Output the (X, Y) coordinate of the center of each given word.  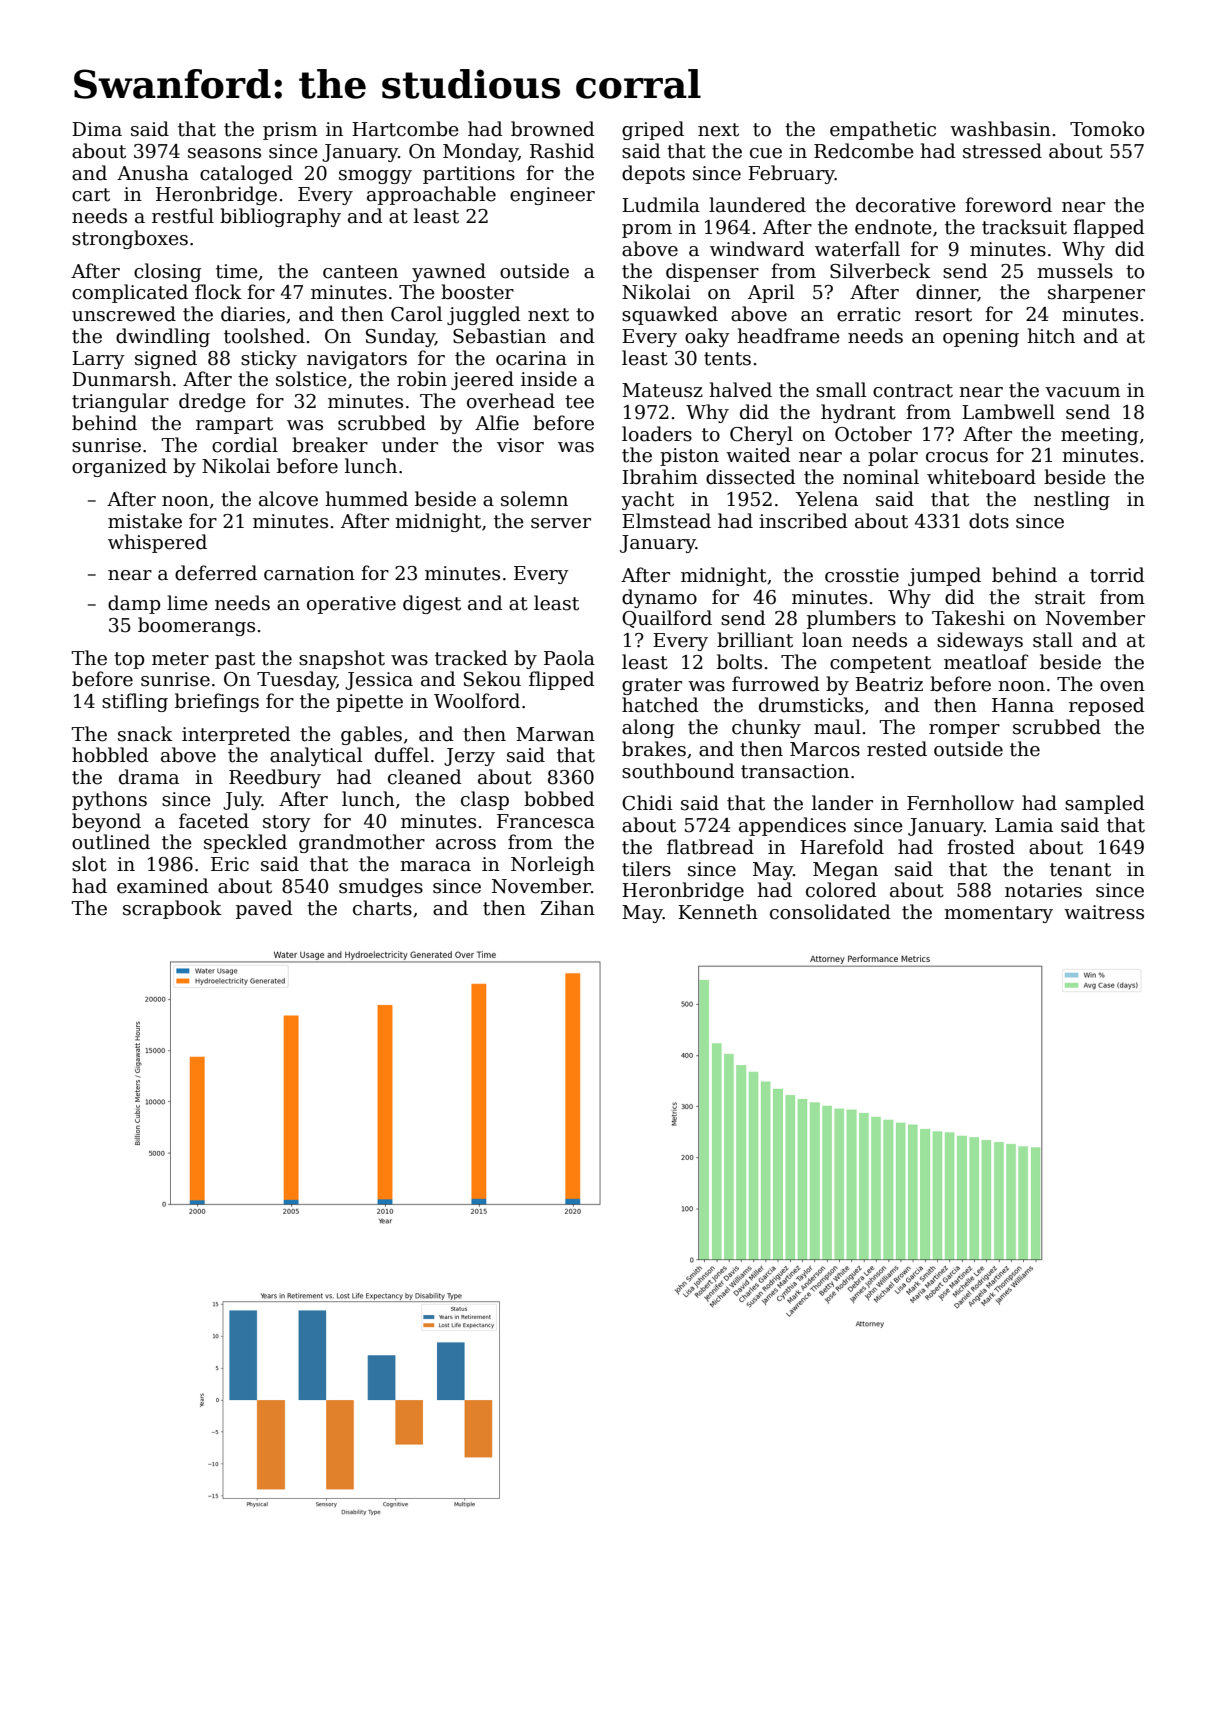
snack (145, 734)
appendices (792, 826)
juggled (484, 315)
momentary (998, 914)
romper (964, 731)
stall (1053, 640)
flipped (562, 680)
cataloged (246, 174)
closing (167, 272)
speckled (245, 843)
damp (134, 604)
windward (757, 249)
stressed (1002, 151)
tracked (471, 658)
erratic (869, 314)
